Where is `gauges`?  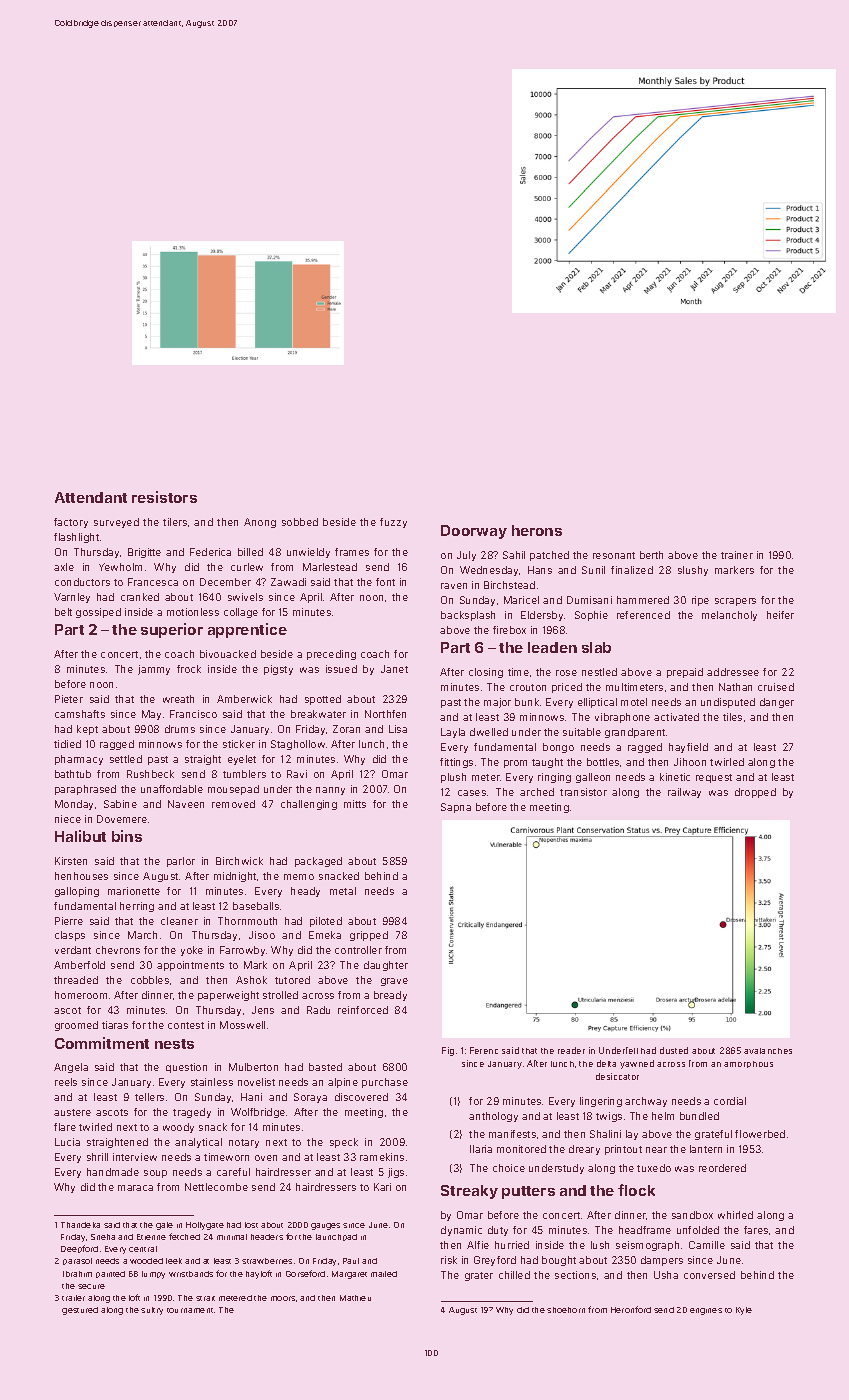 gauges is located at coordinates (325, 1226).
